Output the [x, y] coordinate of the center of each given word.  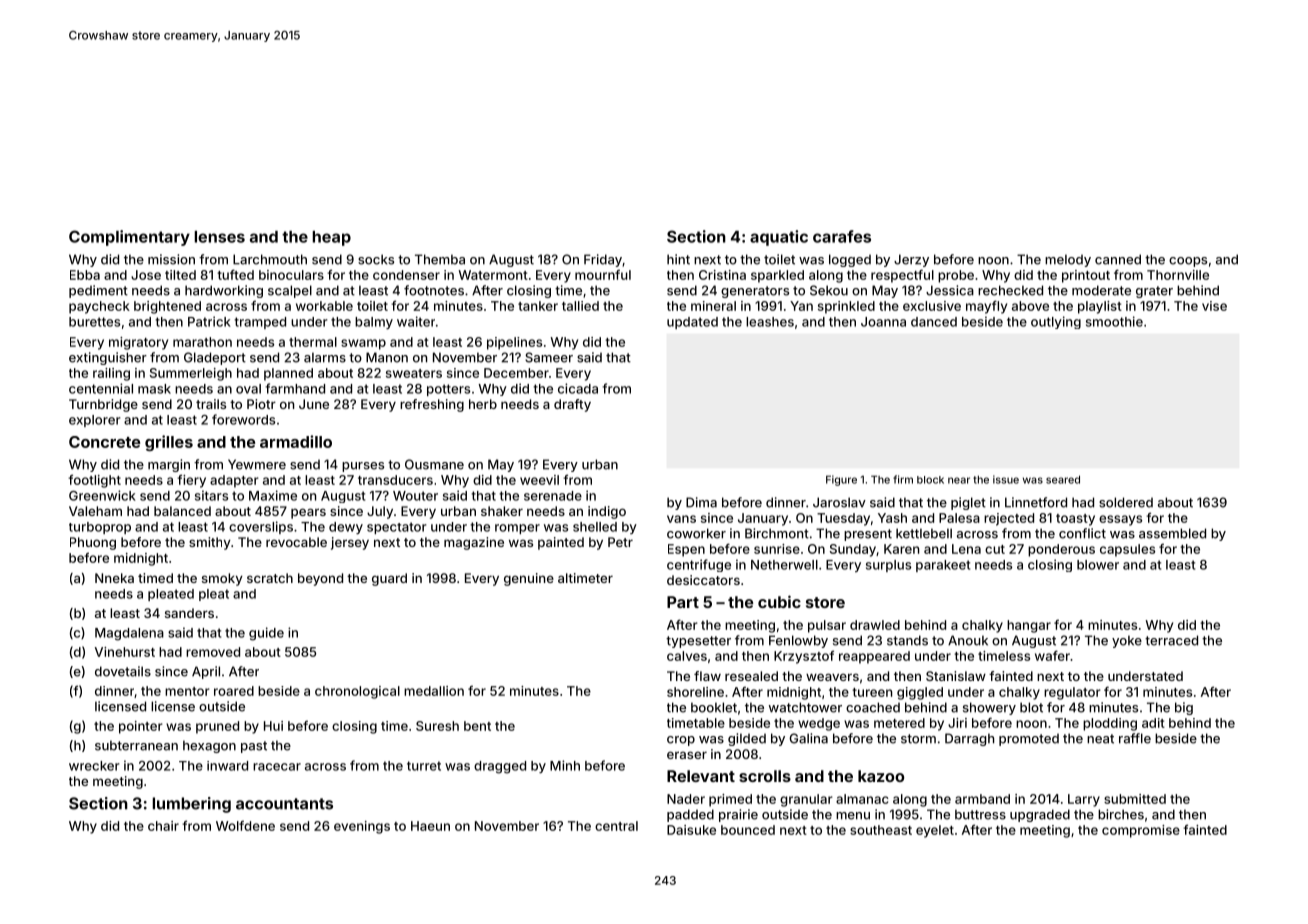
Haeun [430, 826]
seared [1063, 479]
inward [227, 766]
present [868, 535]
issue [1006, 479]
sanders [189, 613]
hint [678, 259]
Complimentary [129, 238]
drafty [572, 405]
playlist [1100, 307]
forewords [243, 419]
